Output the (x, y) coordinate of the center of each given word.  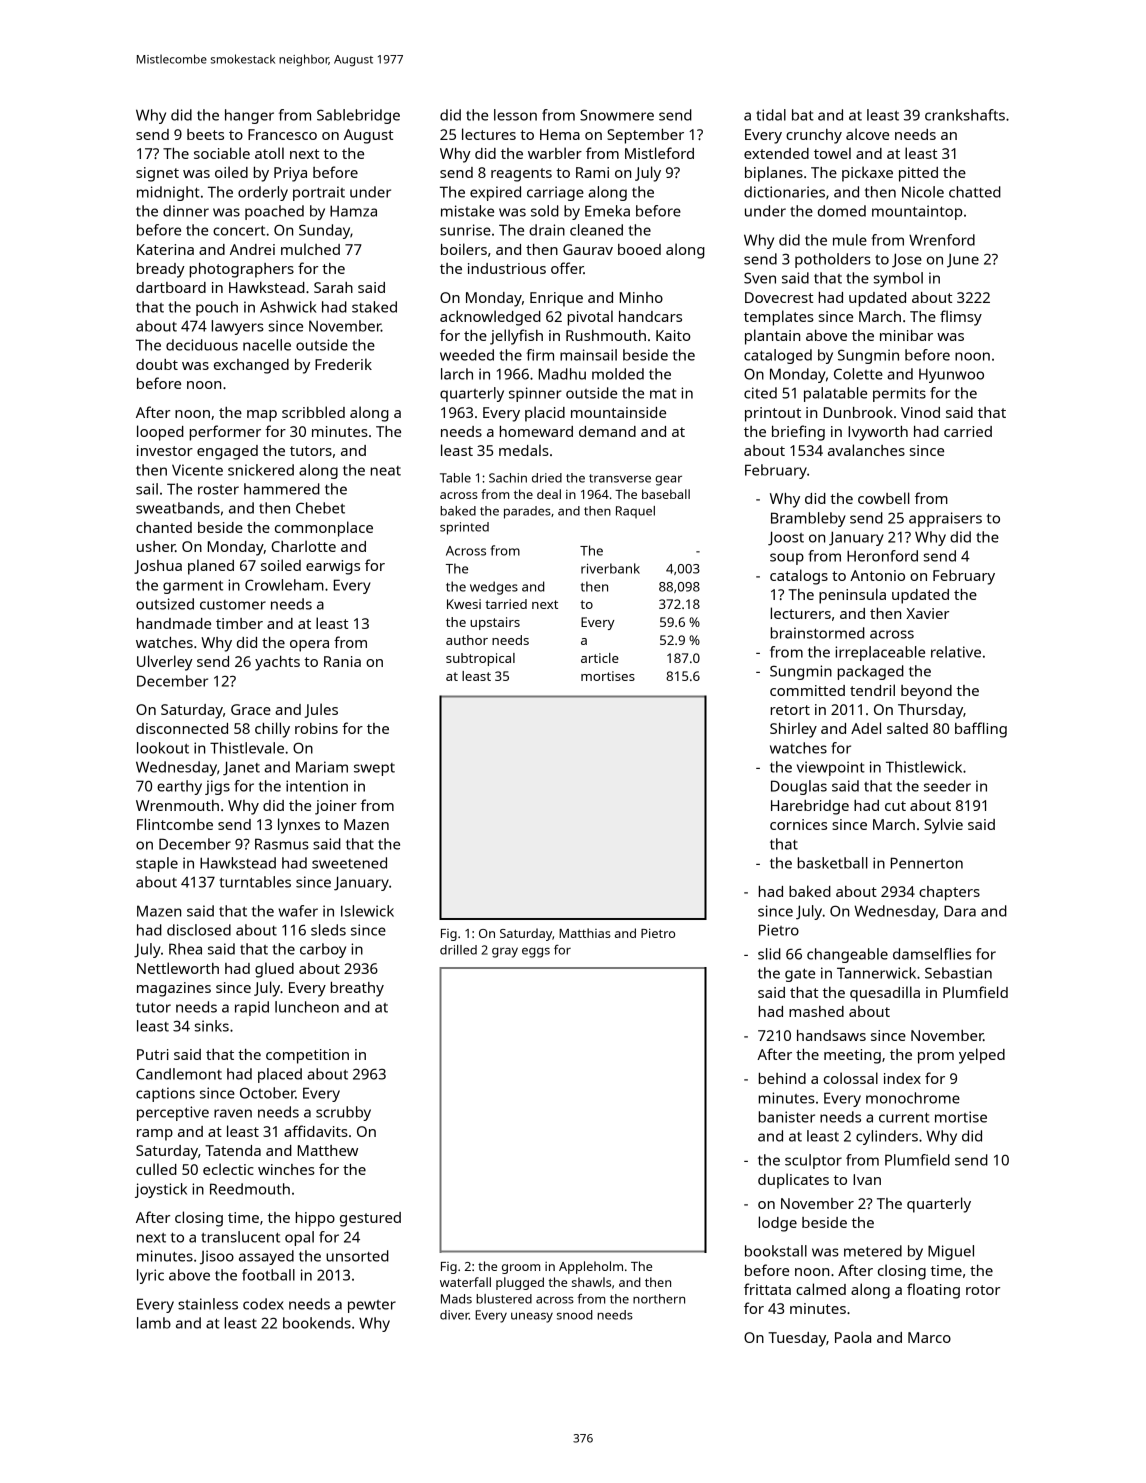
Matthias (585, 933)
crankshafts (965, 115)
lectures (489, 134)
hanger (249, 116)
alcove (867, 134)
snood (575, 1315)
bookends (317, 1323)
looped (160, 433)
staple (157, 864)
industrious (507, 268)
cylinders (887, 1137)
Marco (929, 1337)
